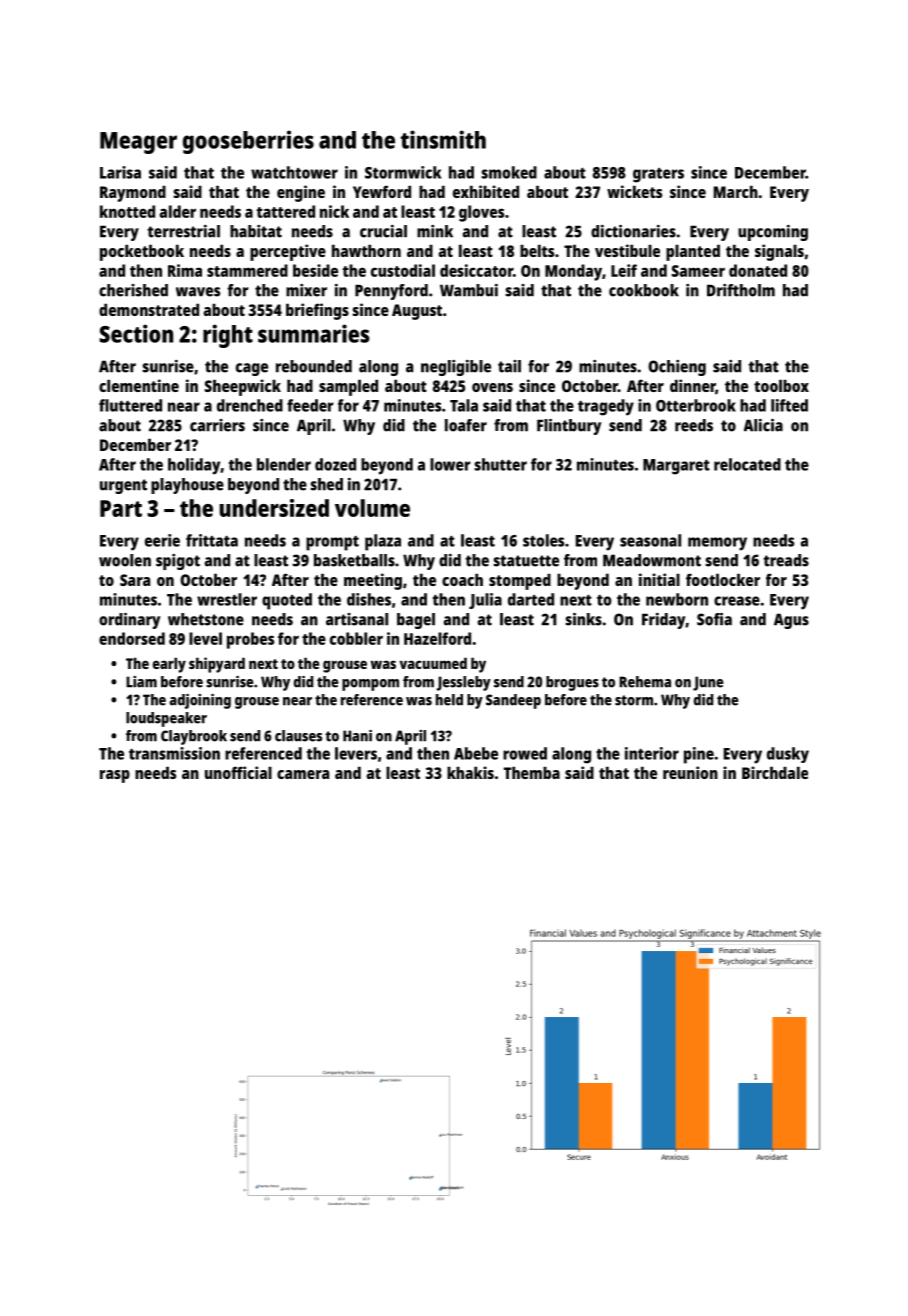  What do you see at coordinates (693, 386) in the screenshot?
I see `dinner` at bounding box center [693, 386].
